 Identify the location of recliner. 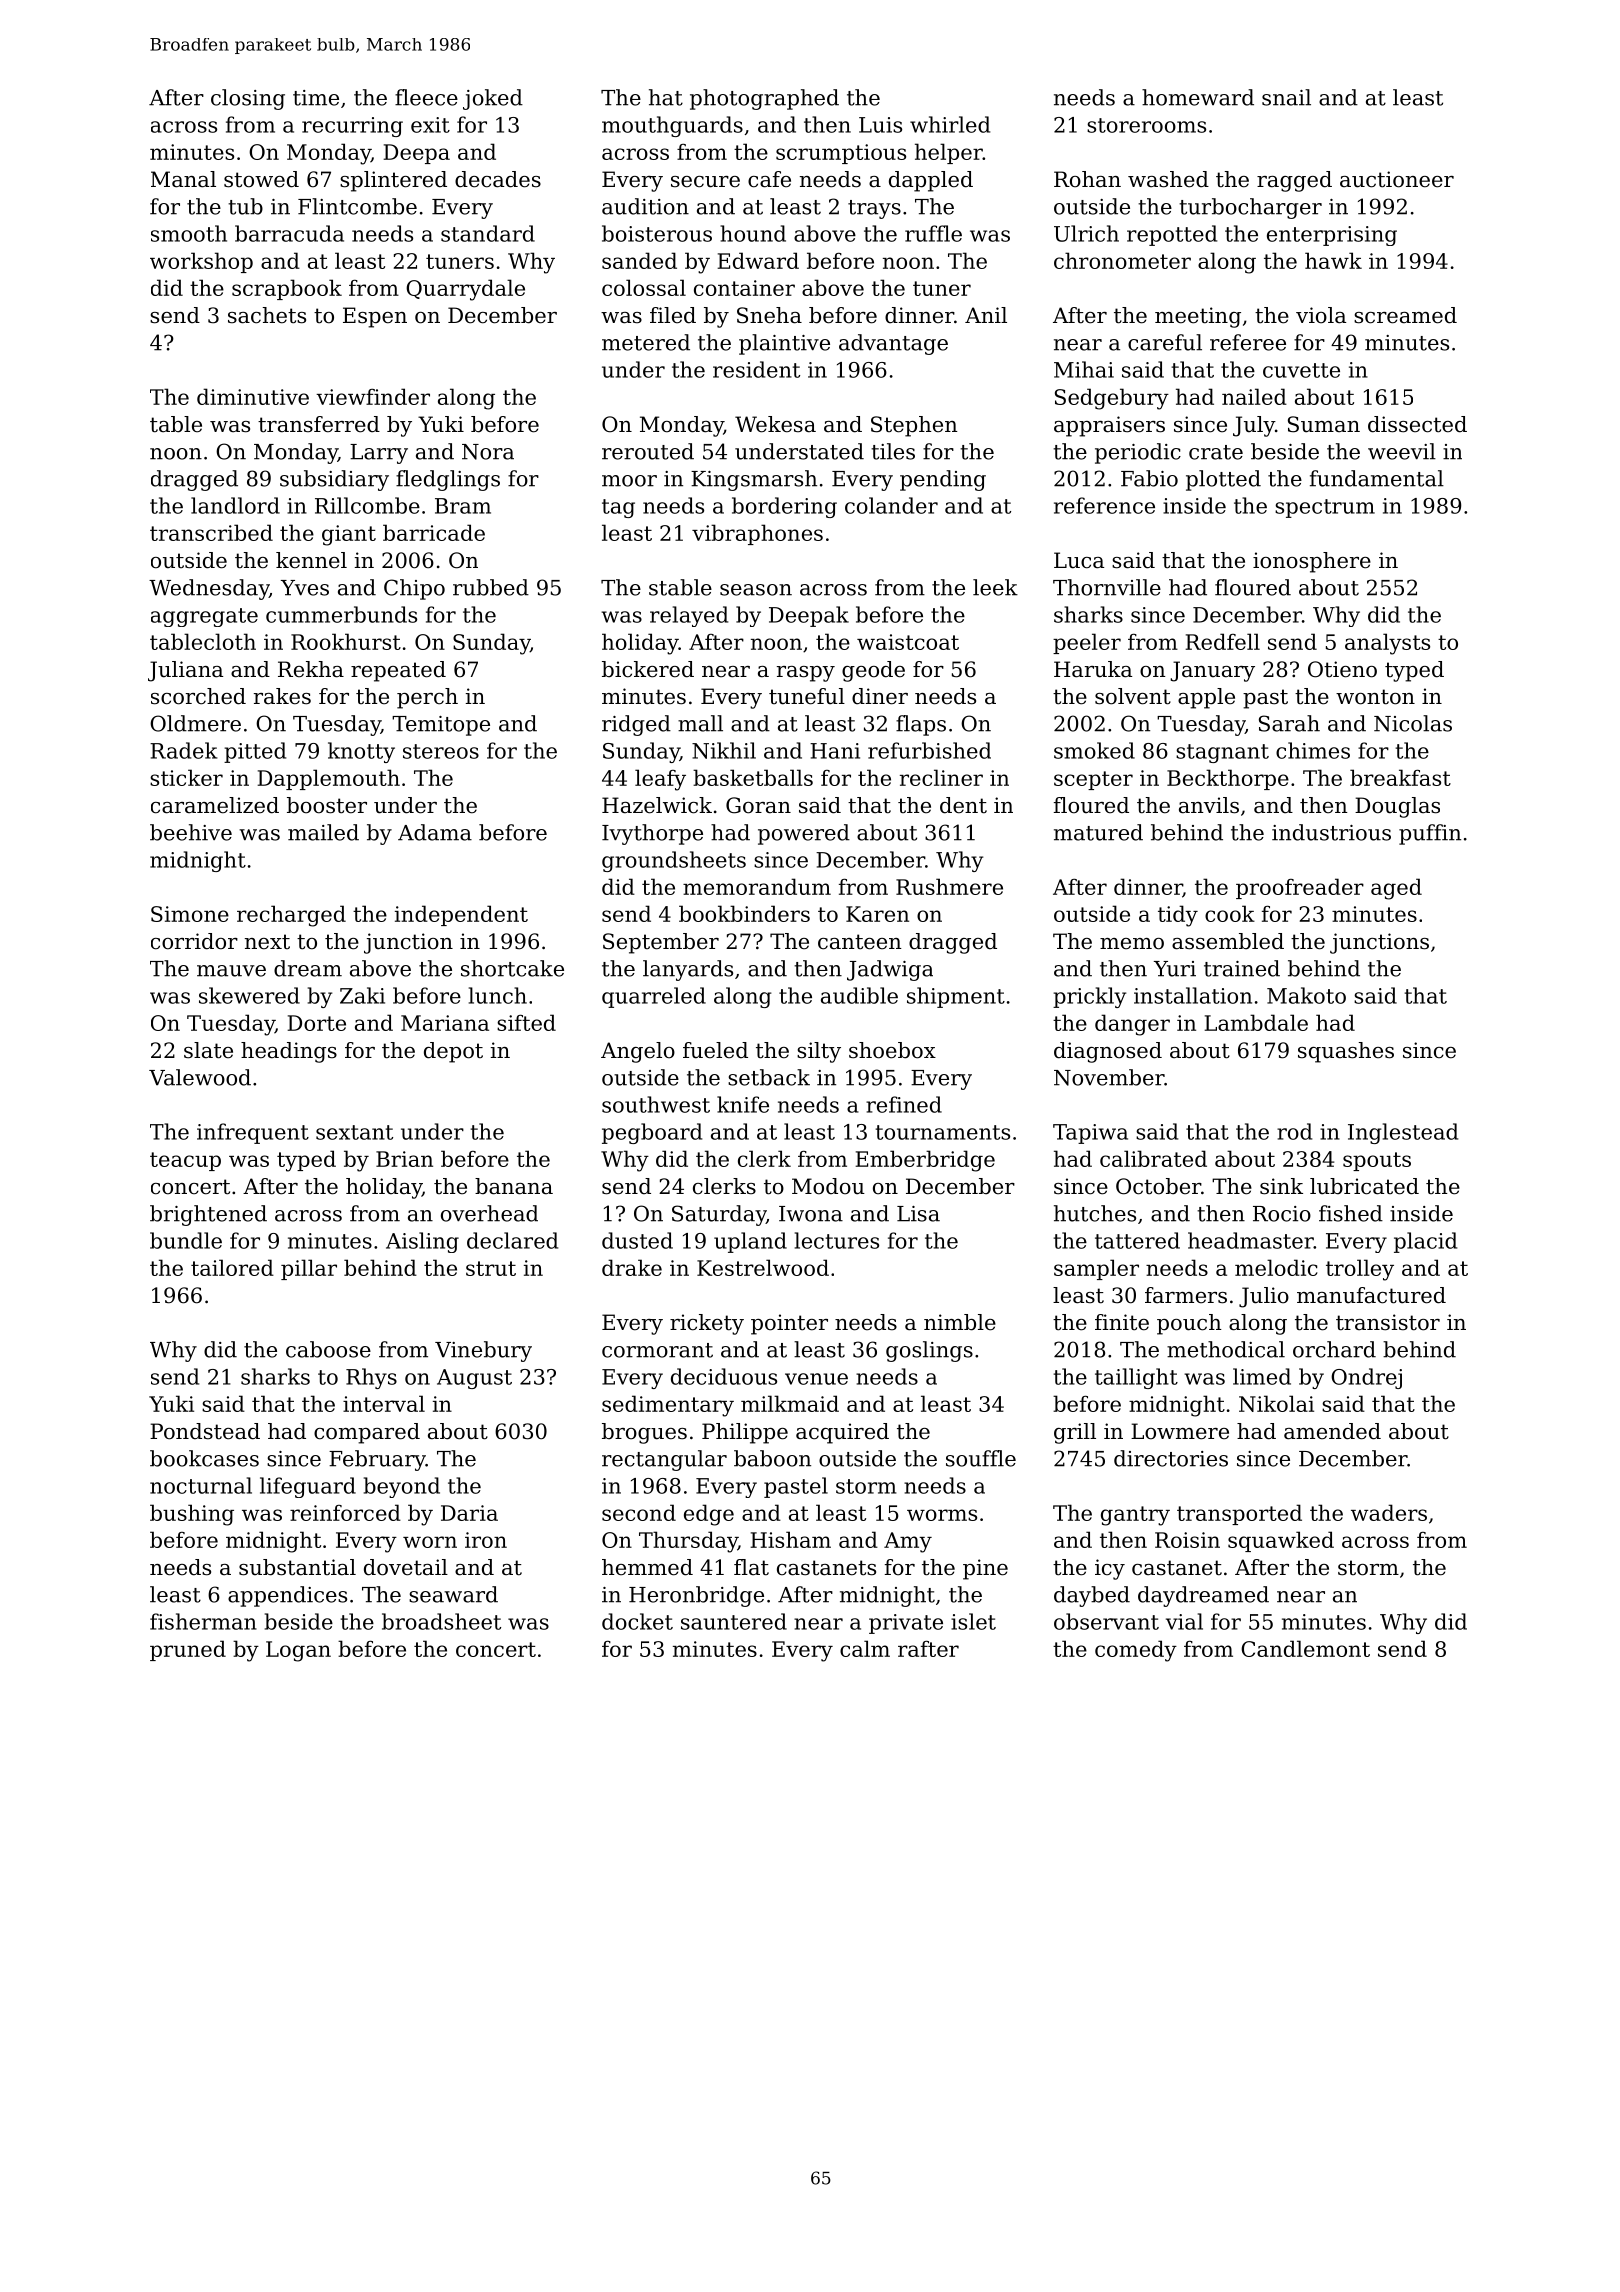
(941, 777).
